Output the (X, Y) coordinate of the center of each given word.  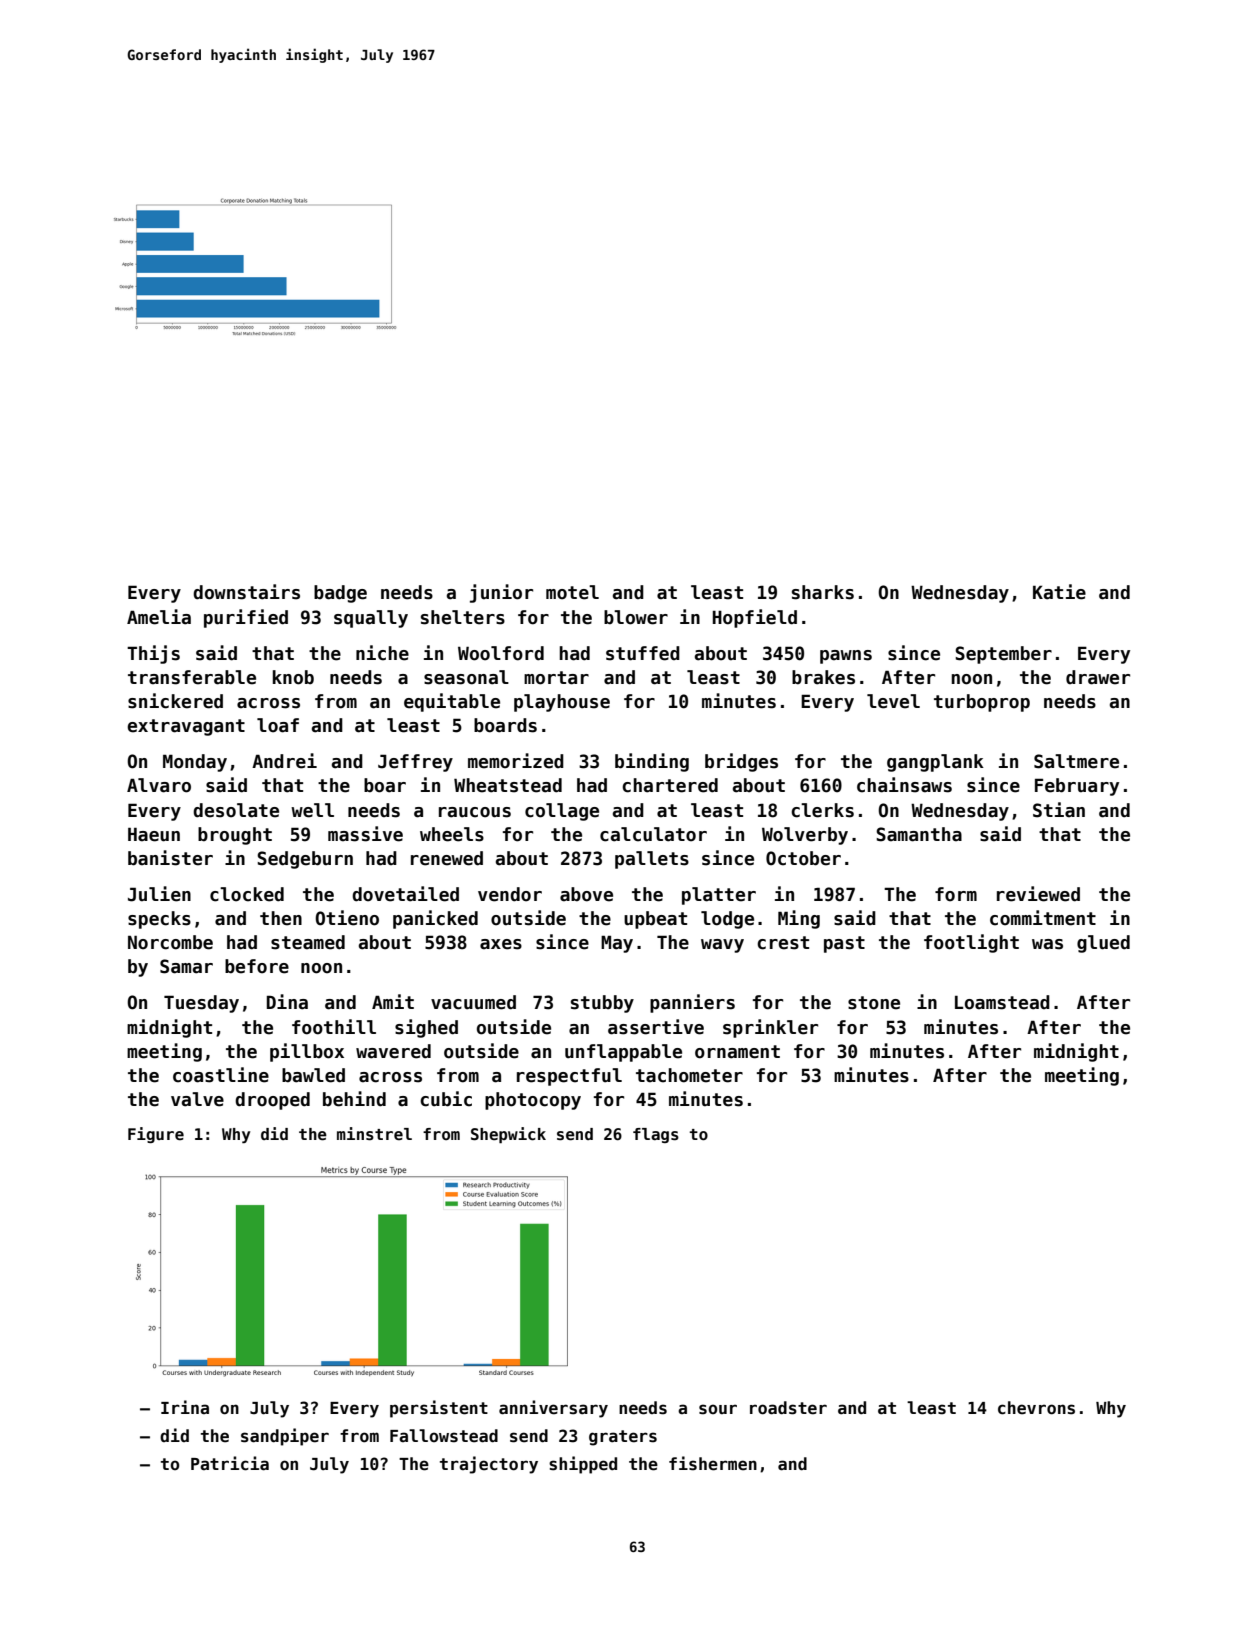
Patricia (230, 1463)
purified (246, 618)
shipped (583, 1465)
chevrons (1036, 1408)
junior (501, 593)
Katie (1059, 592)
